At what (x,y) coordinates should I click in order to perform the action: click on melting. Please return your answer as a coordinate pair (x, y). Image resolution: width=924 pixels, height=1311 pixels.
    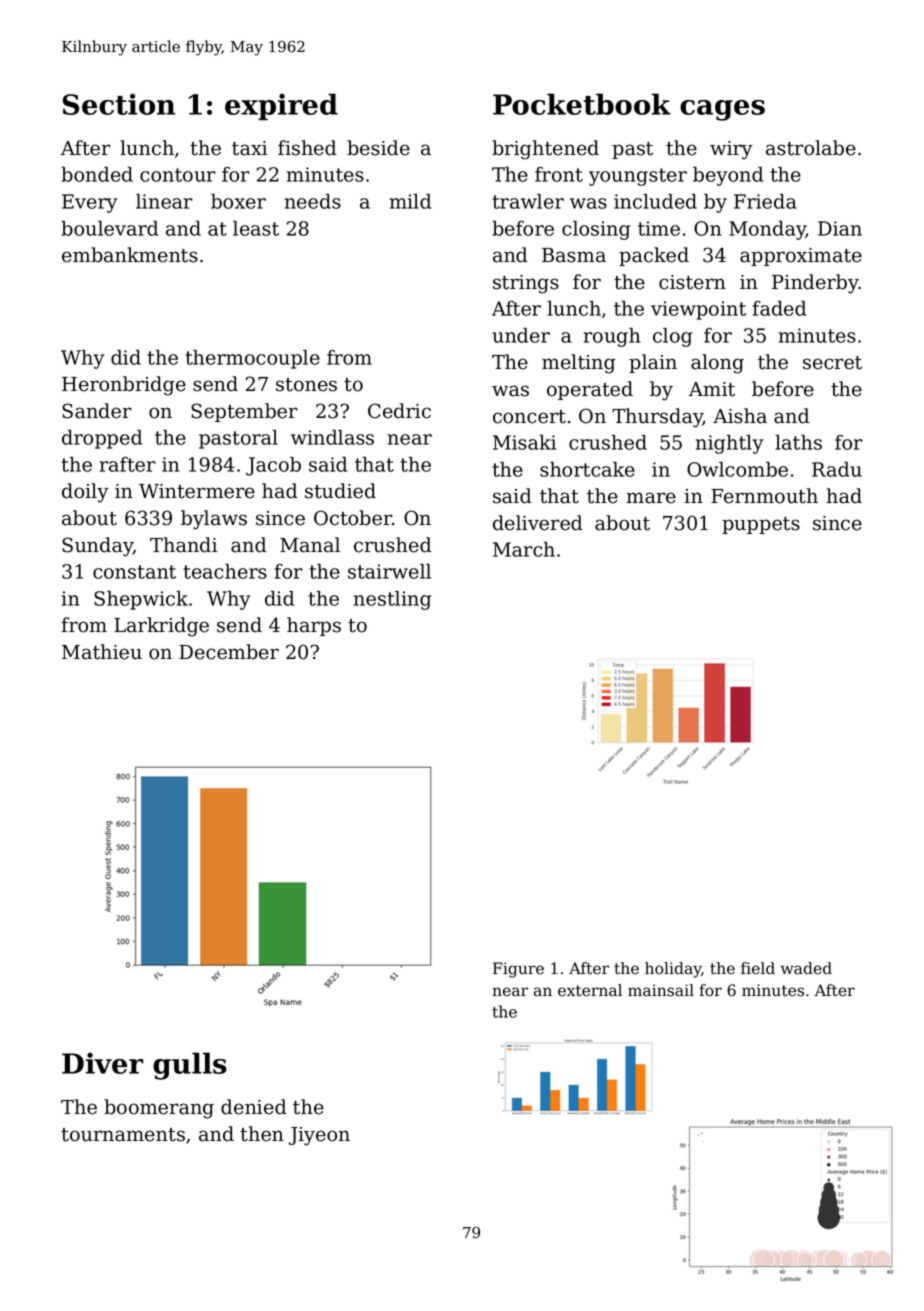
    Looking at the image, I should click on (579, 364).
